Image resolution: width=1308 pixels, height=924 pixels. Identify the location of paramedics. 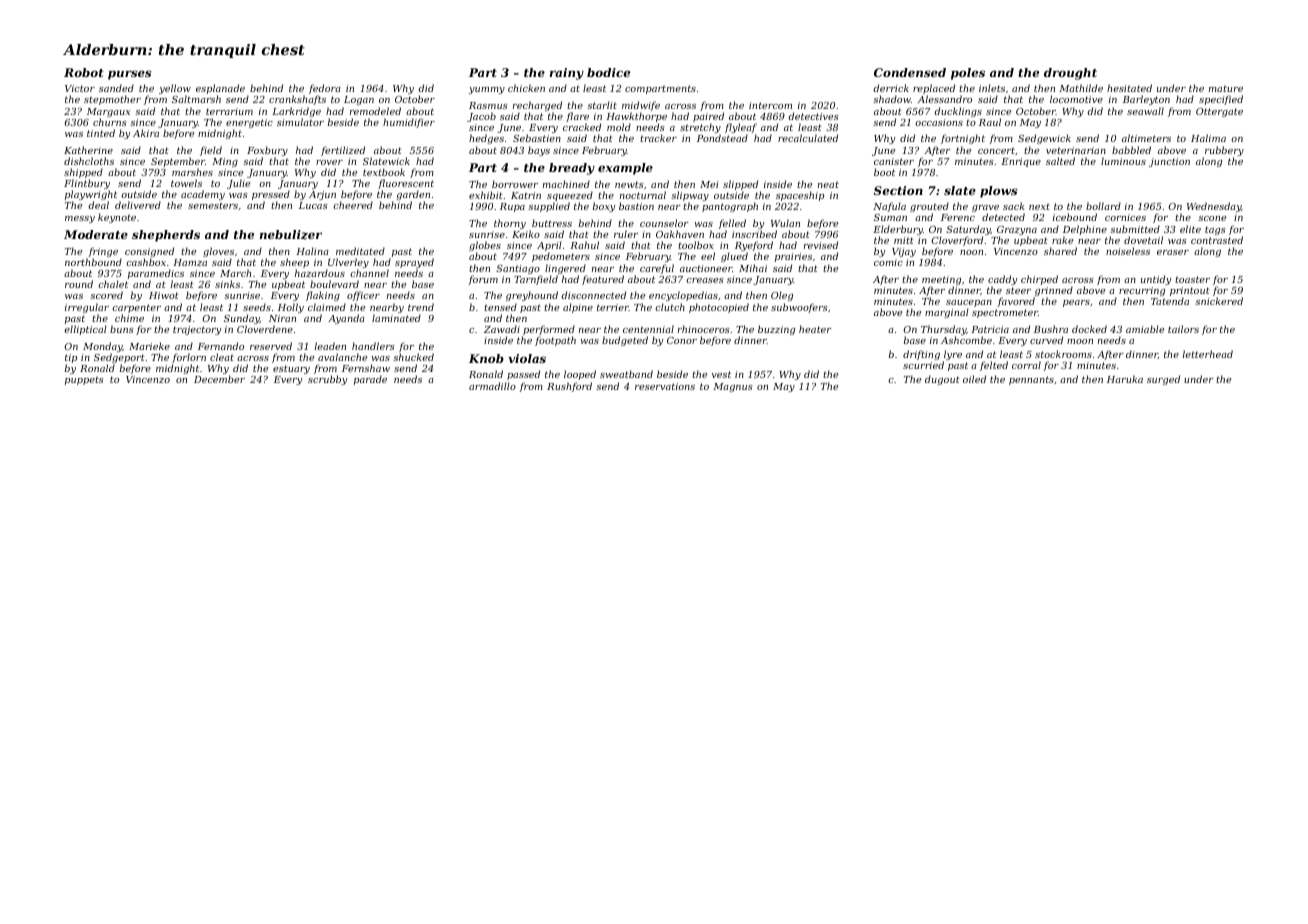
(156, 275).
